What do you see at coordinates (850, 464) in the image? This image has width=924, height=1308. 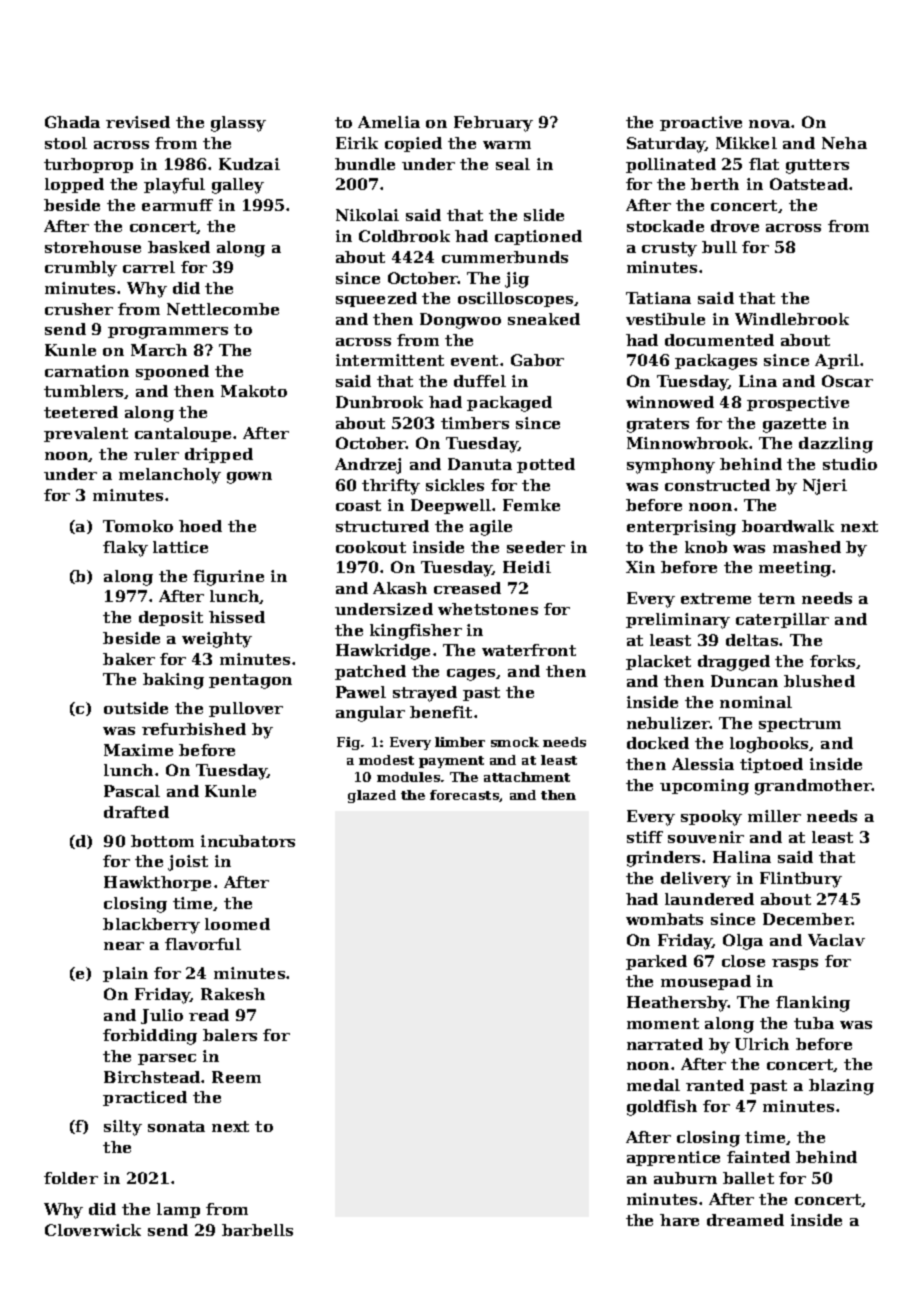 I see `studio` at bounding box center [850, 464].
